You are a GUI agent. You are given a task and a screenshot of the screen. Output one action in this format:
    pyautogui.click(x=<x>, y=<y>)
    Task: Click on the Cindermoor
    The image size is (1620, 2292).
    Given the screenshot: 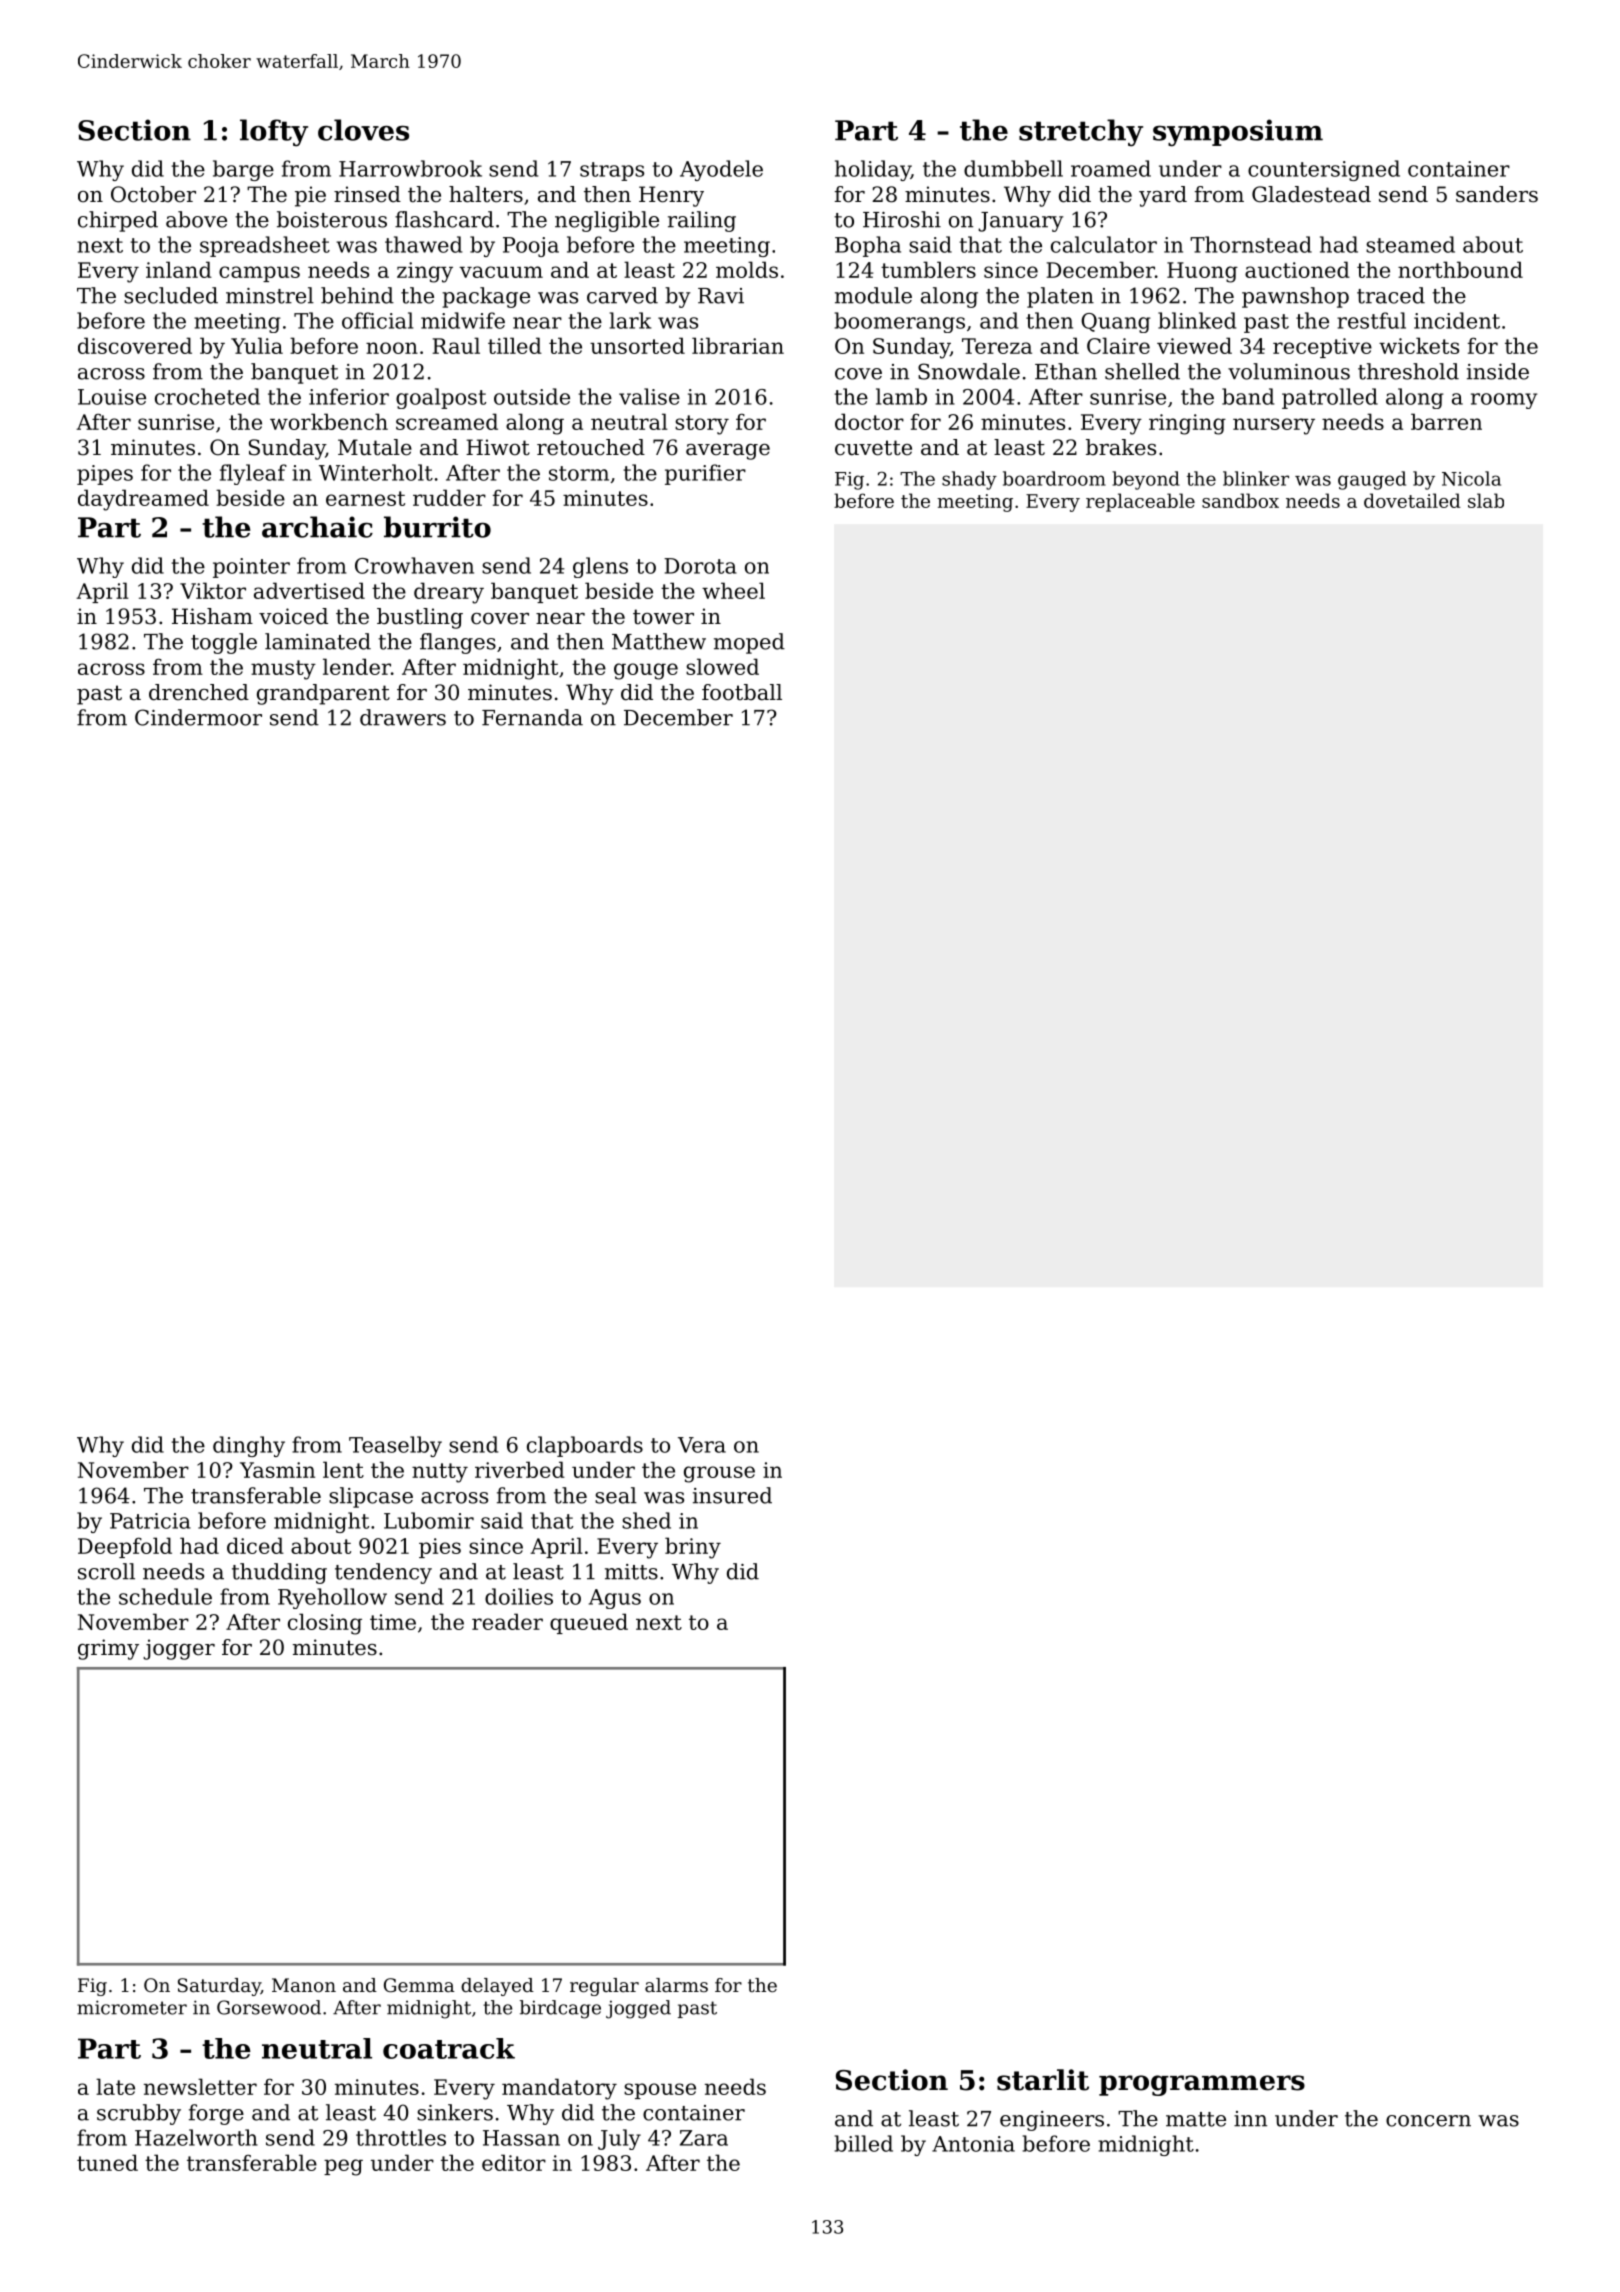 What is the action you would take?
    pyautogui.click(x=198, y=717)
